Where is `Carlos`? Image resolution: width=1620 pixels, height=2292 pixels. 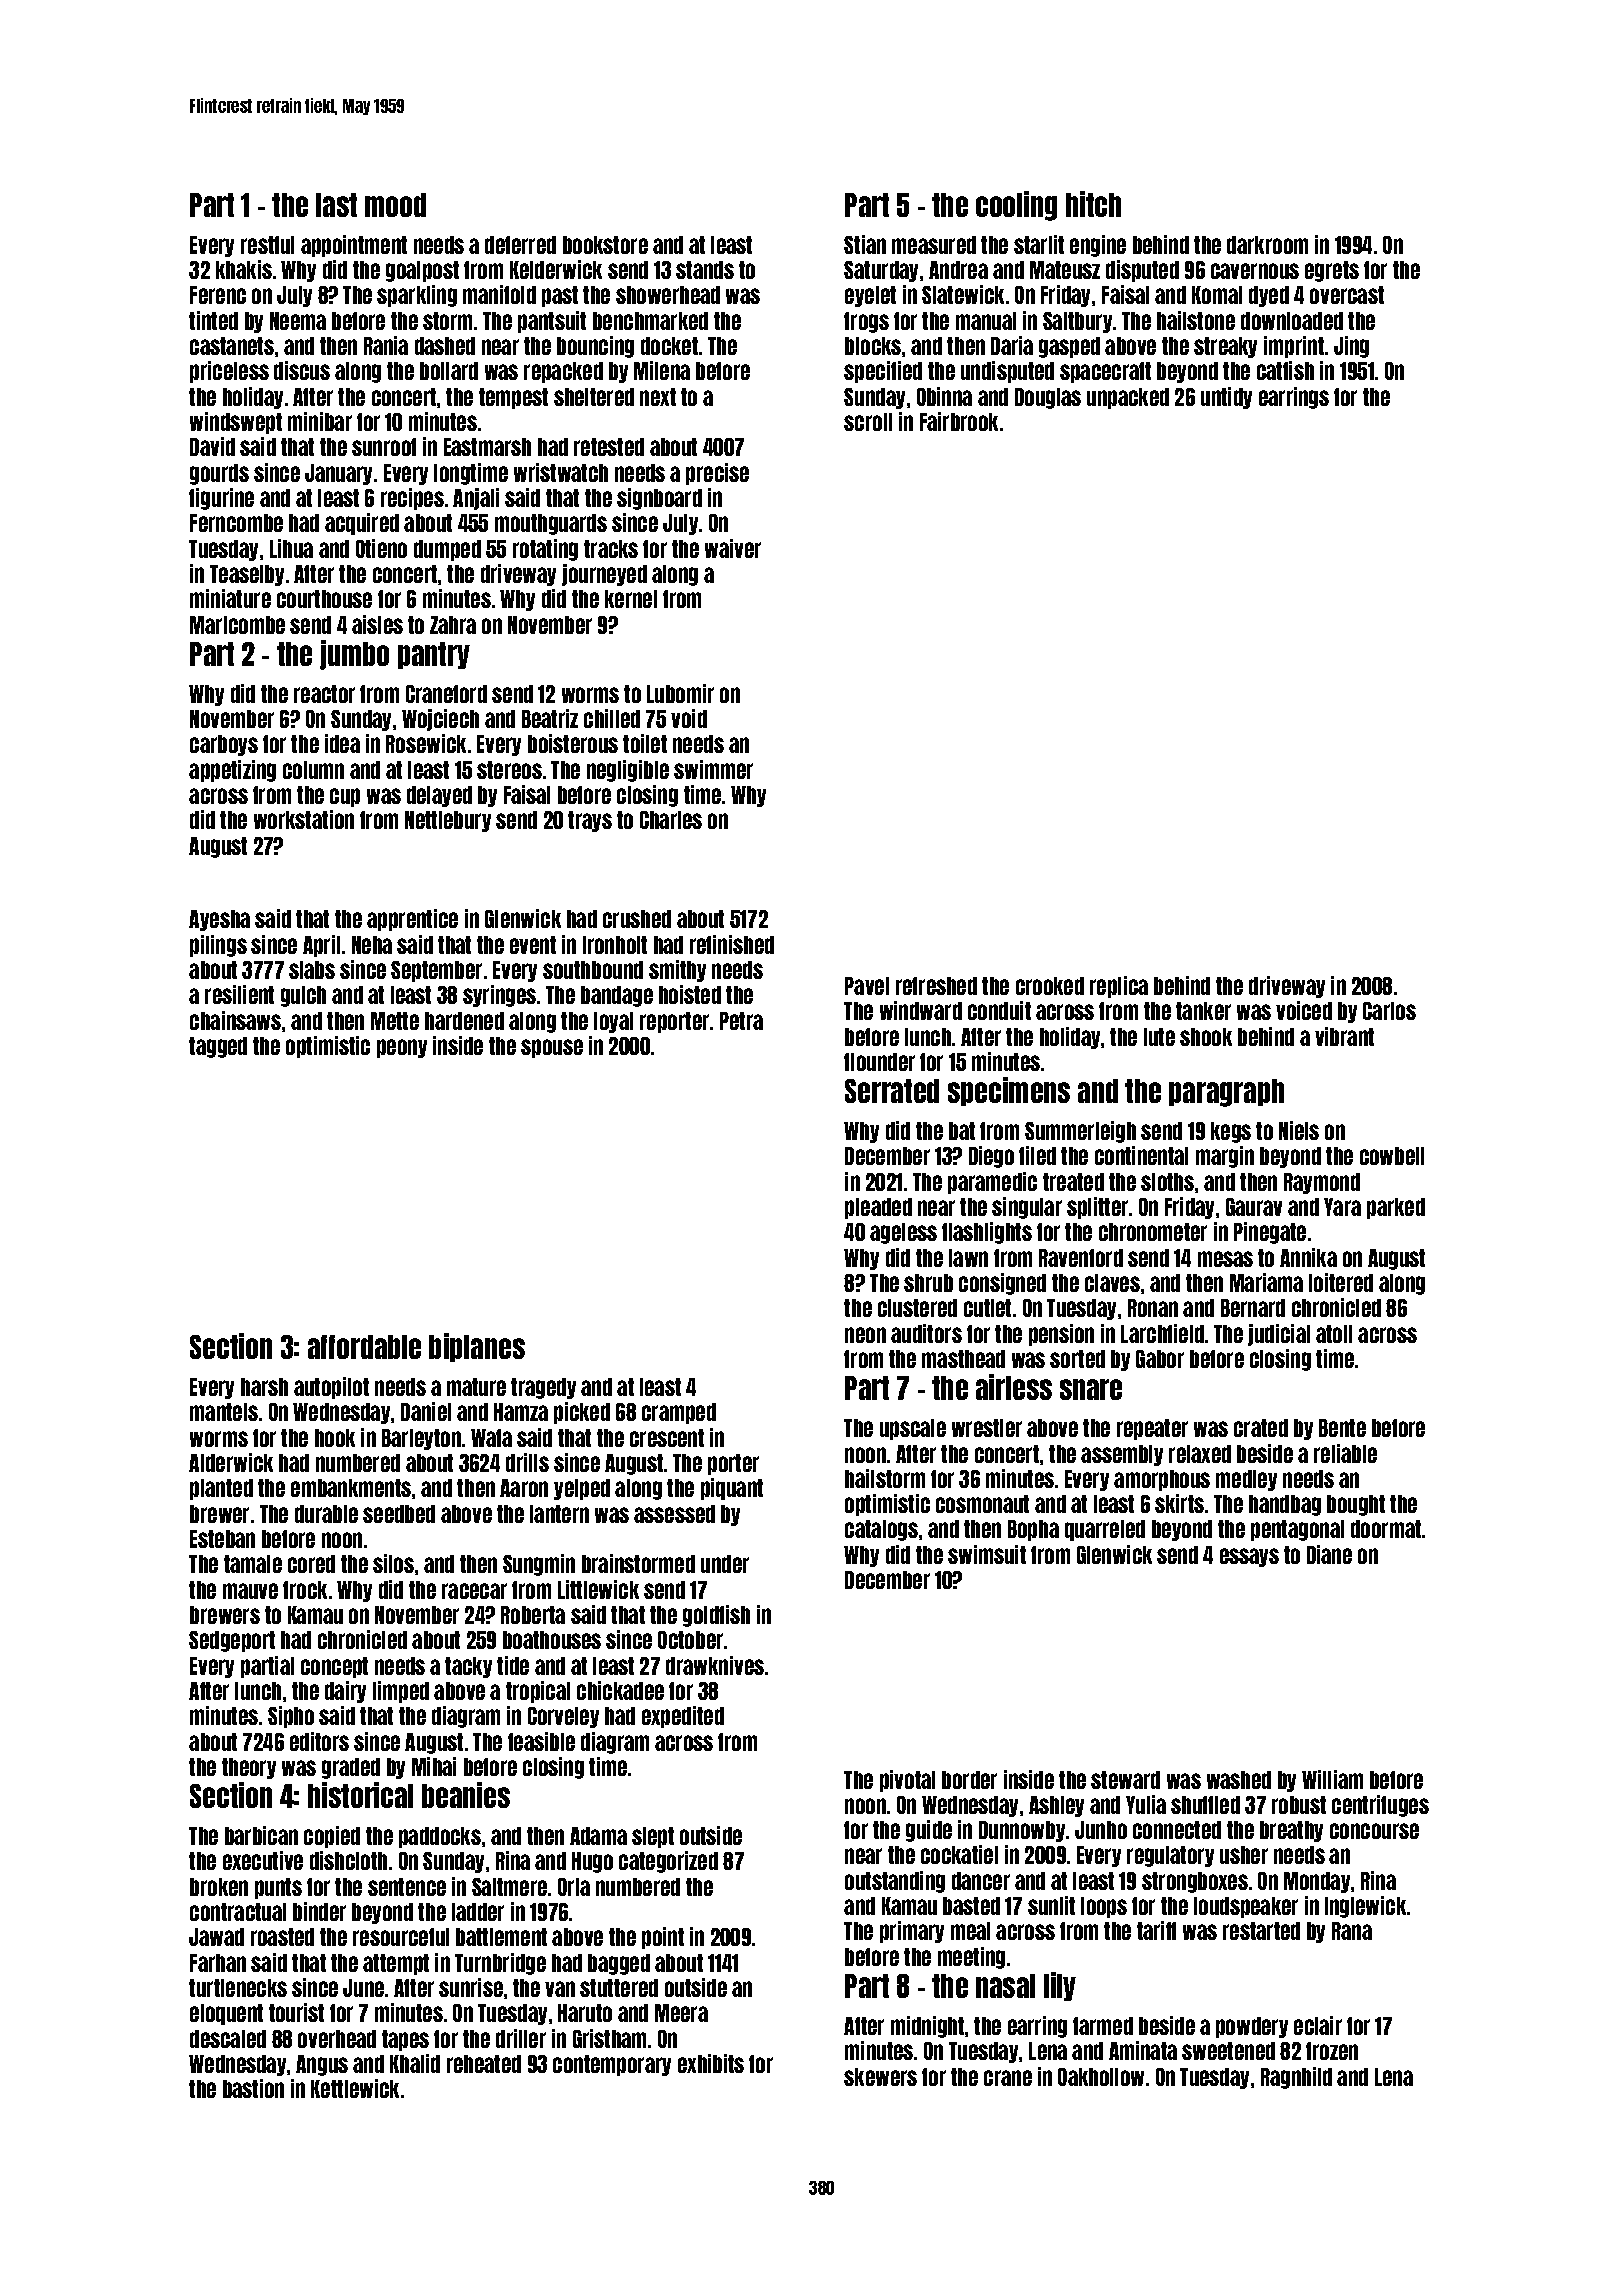 Carlos is located at coordinates (1389, 1011).
